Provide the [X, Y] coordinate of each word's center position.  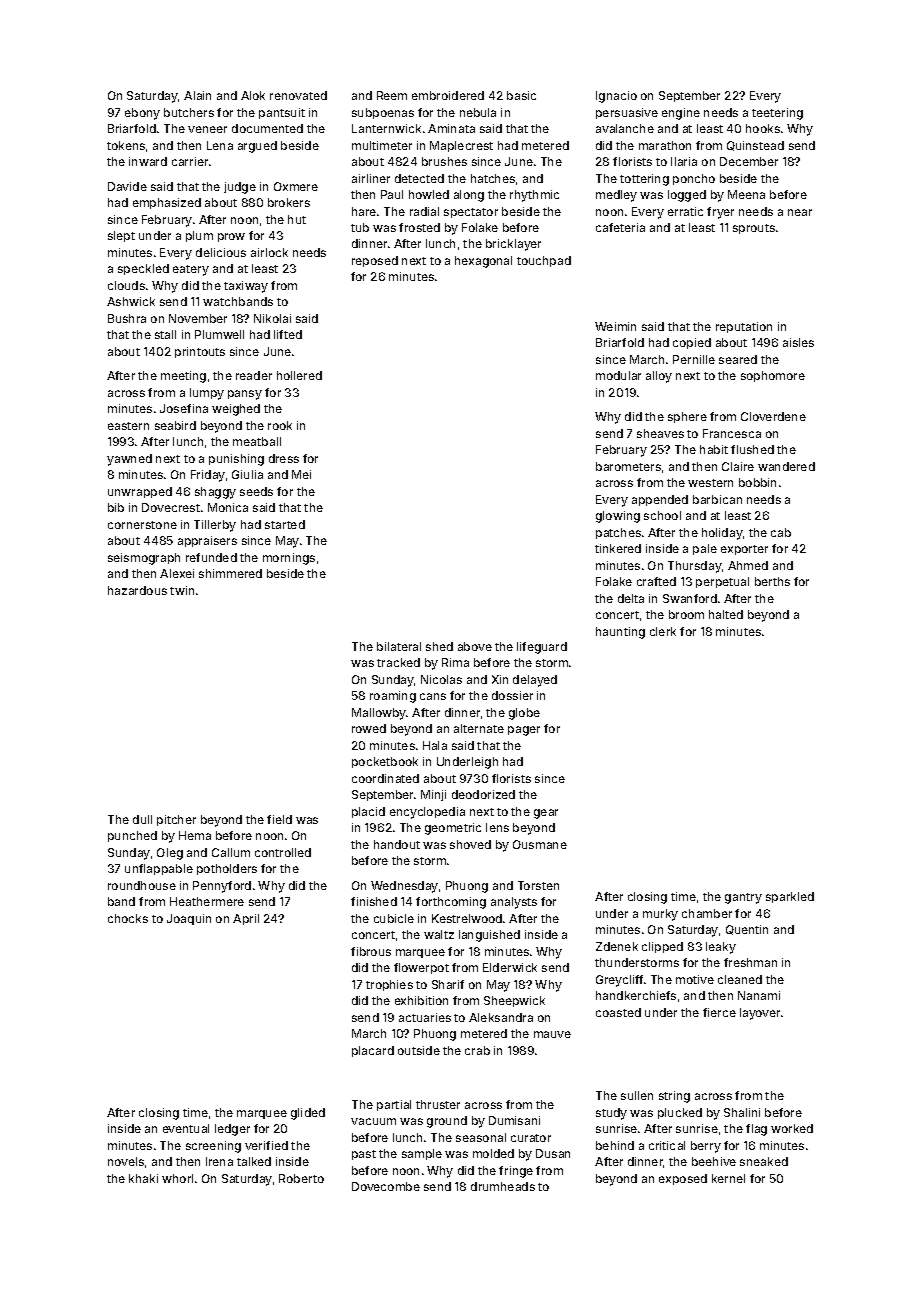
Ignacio [616, 97]
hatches [493, 178]
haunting [620, 633]
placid [368, 812]
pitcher [176, 820]
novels [126, 1161]
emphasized [167, 203]
